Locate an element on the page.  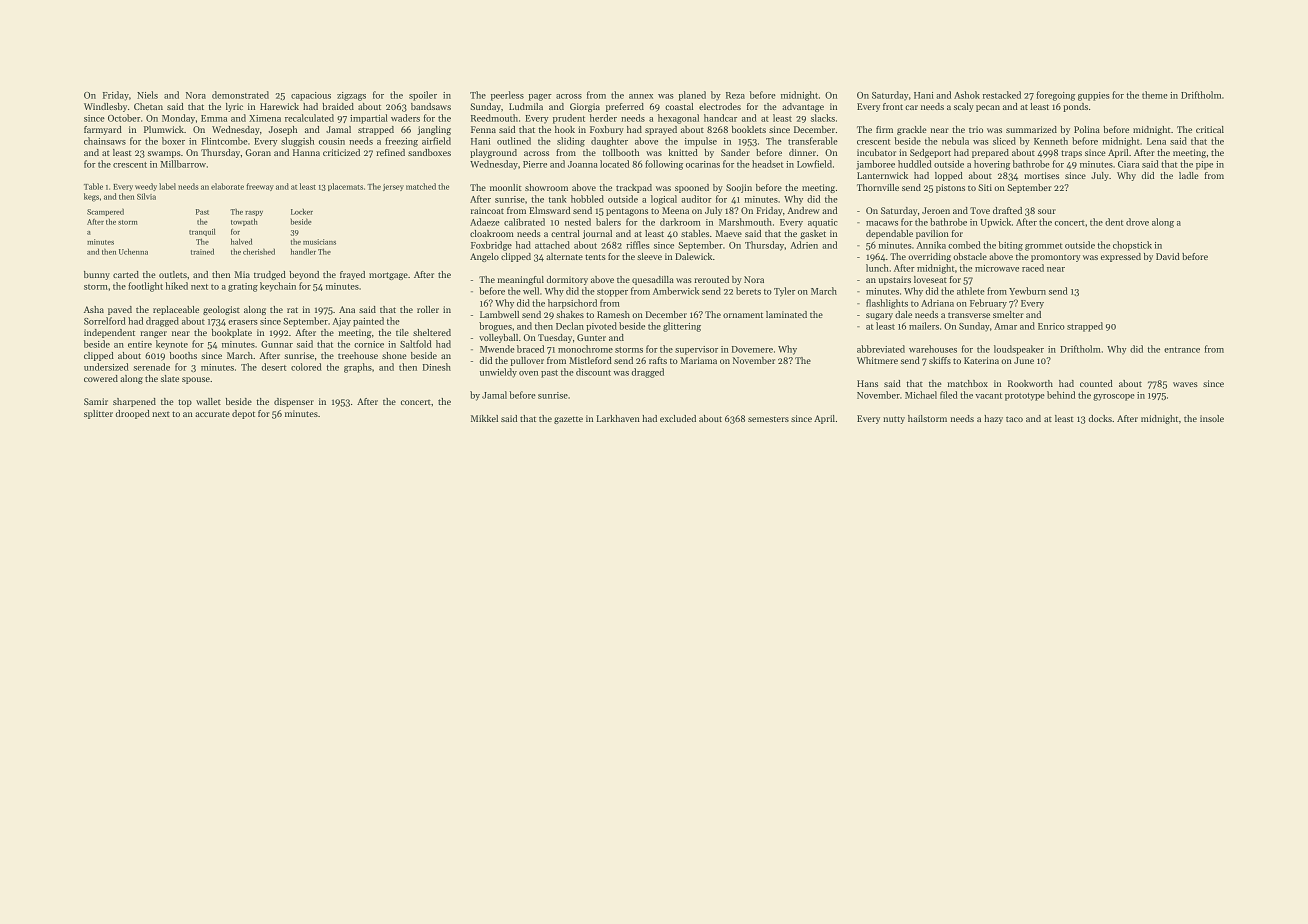
insole is located at coordinates (1212, 418).
